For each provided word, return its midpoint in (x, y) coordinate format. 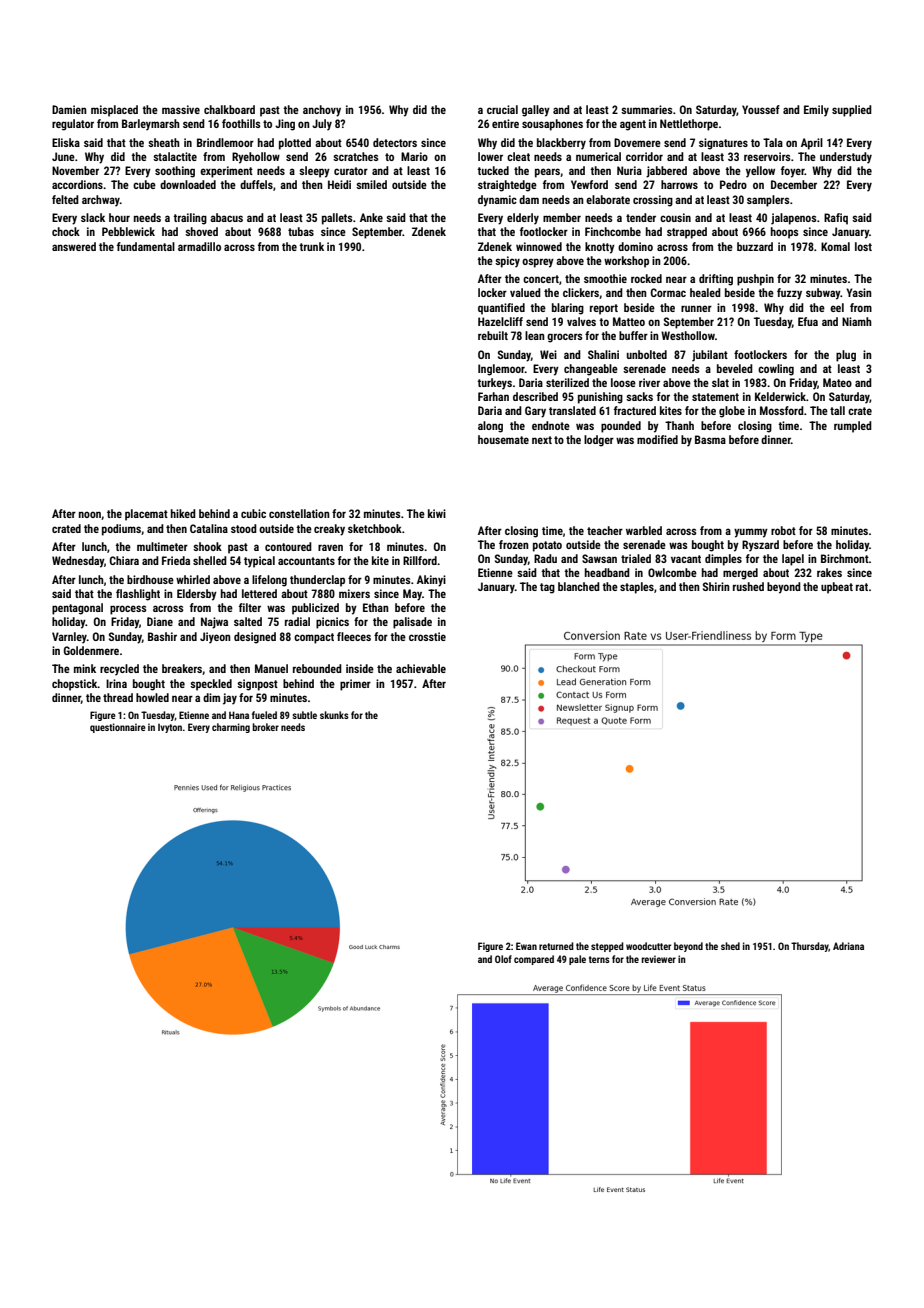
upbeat (837, 588)
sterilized (567, 382)
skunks (334, 715)
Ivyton (170, 728)
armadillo (199, 246)
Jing (285, 125)
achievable (421, 668)
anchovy (322, 111)
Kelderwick (780, 396)
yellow (760, 172)
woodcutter (648, 946)
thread (118, 697)
